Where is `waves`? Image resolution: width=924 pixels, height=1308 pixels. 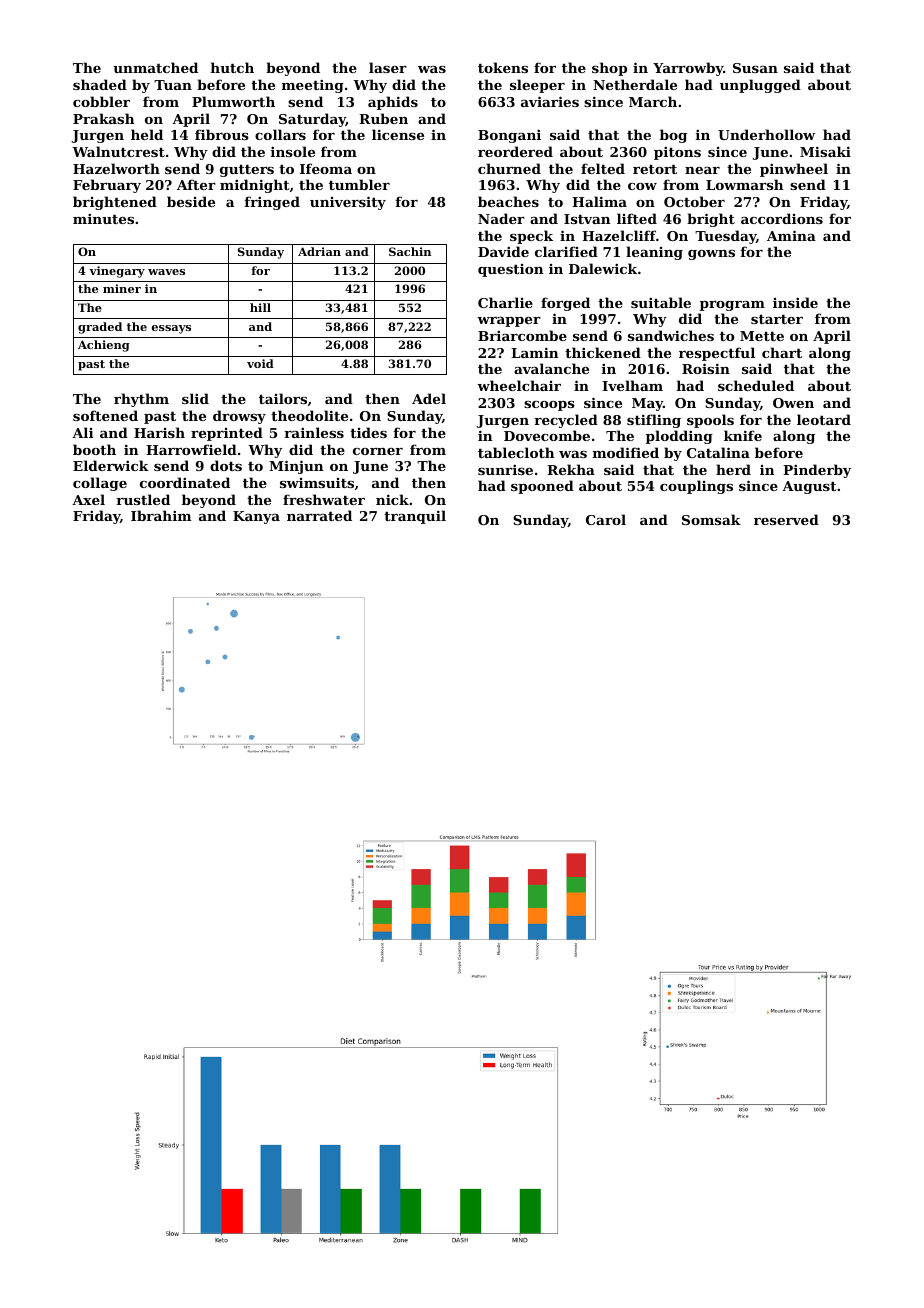 waves is located at coordinates (166, 272).
